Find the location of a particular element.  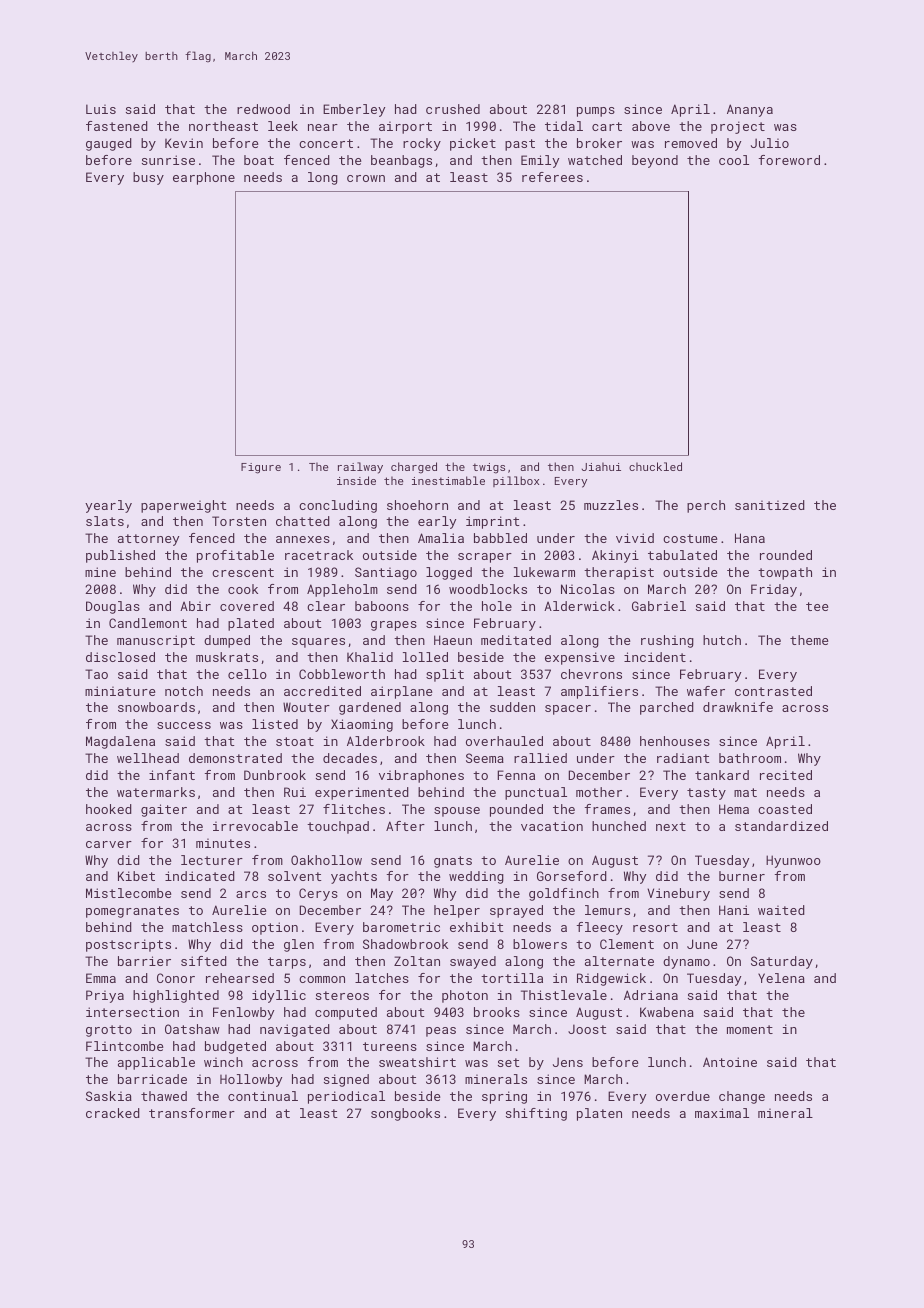

chuckled is located at coordinates (655, 466).
